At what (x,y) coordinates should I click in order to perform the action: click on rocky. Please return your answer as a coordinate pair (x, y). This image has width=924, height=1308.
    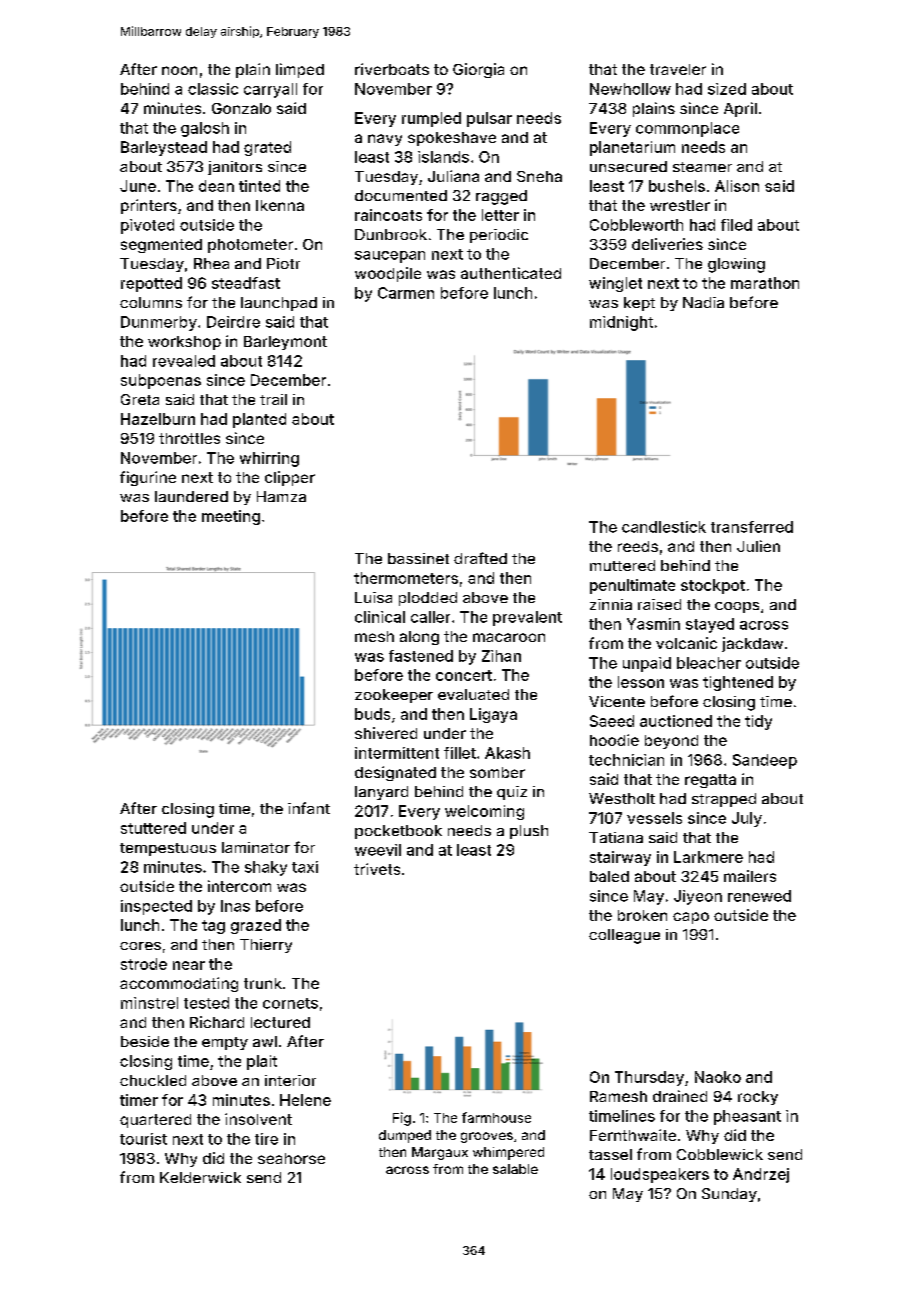
    Looking at the image, I should click on (758, 1098).
